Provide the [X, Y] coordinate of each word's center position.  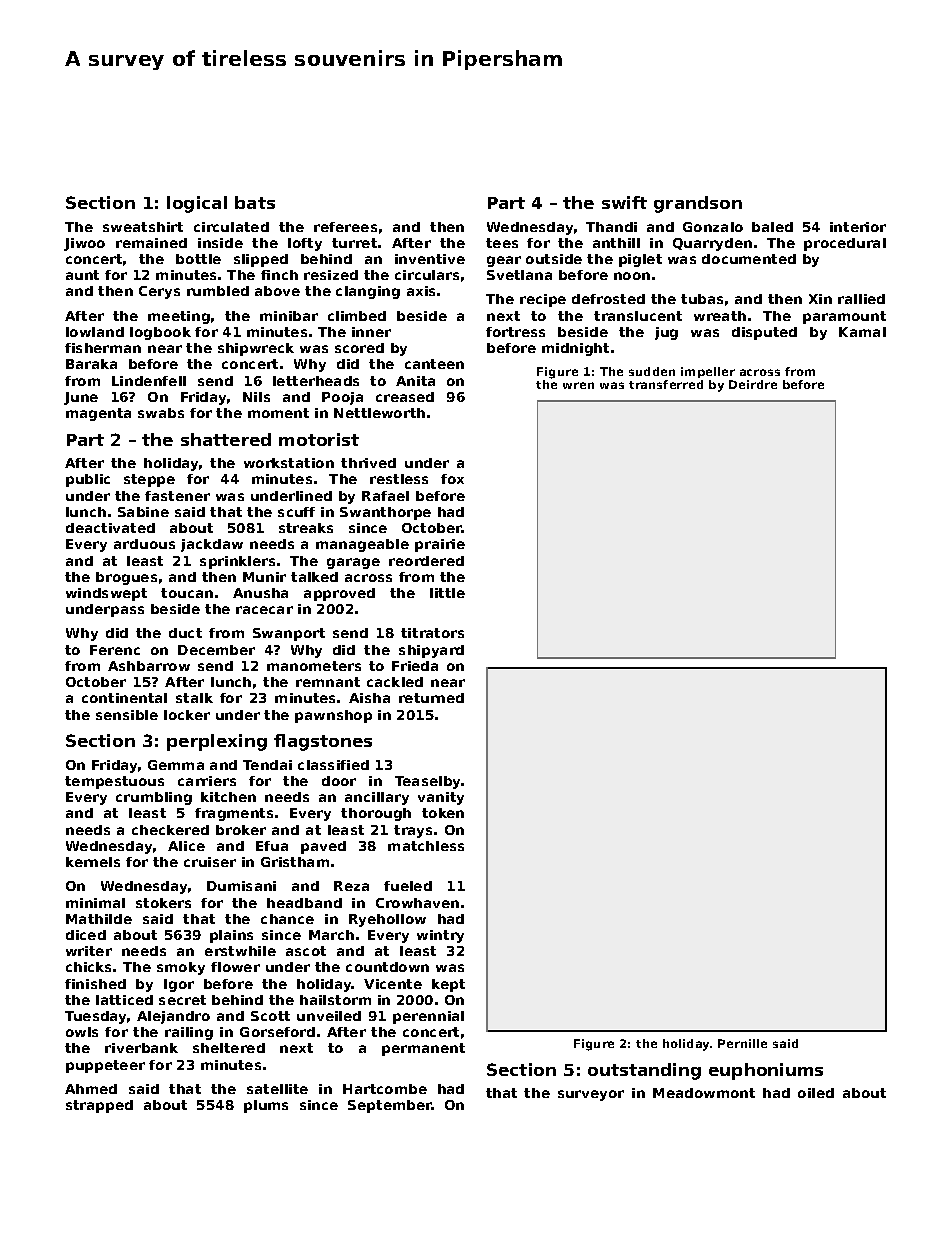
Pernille [742, 1043]
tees [502, 243]
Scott [270, 1016]
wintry [440, 936]
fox [452, 479]
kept [448, 985]
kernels [93, 862]
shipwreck [256, 349]
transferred [666, 384]
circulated [231, 227]
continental [124, 698]
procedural [845, 244]
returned [431, 698]
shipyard [431, 651]
